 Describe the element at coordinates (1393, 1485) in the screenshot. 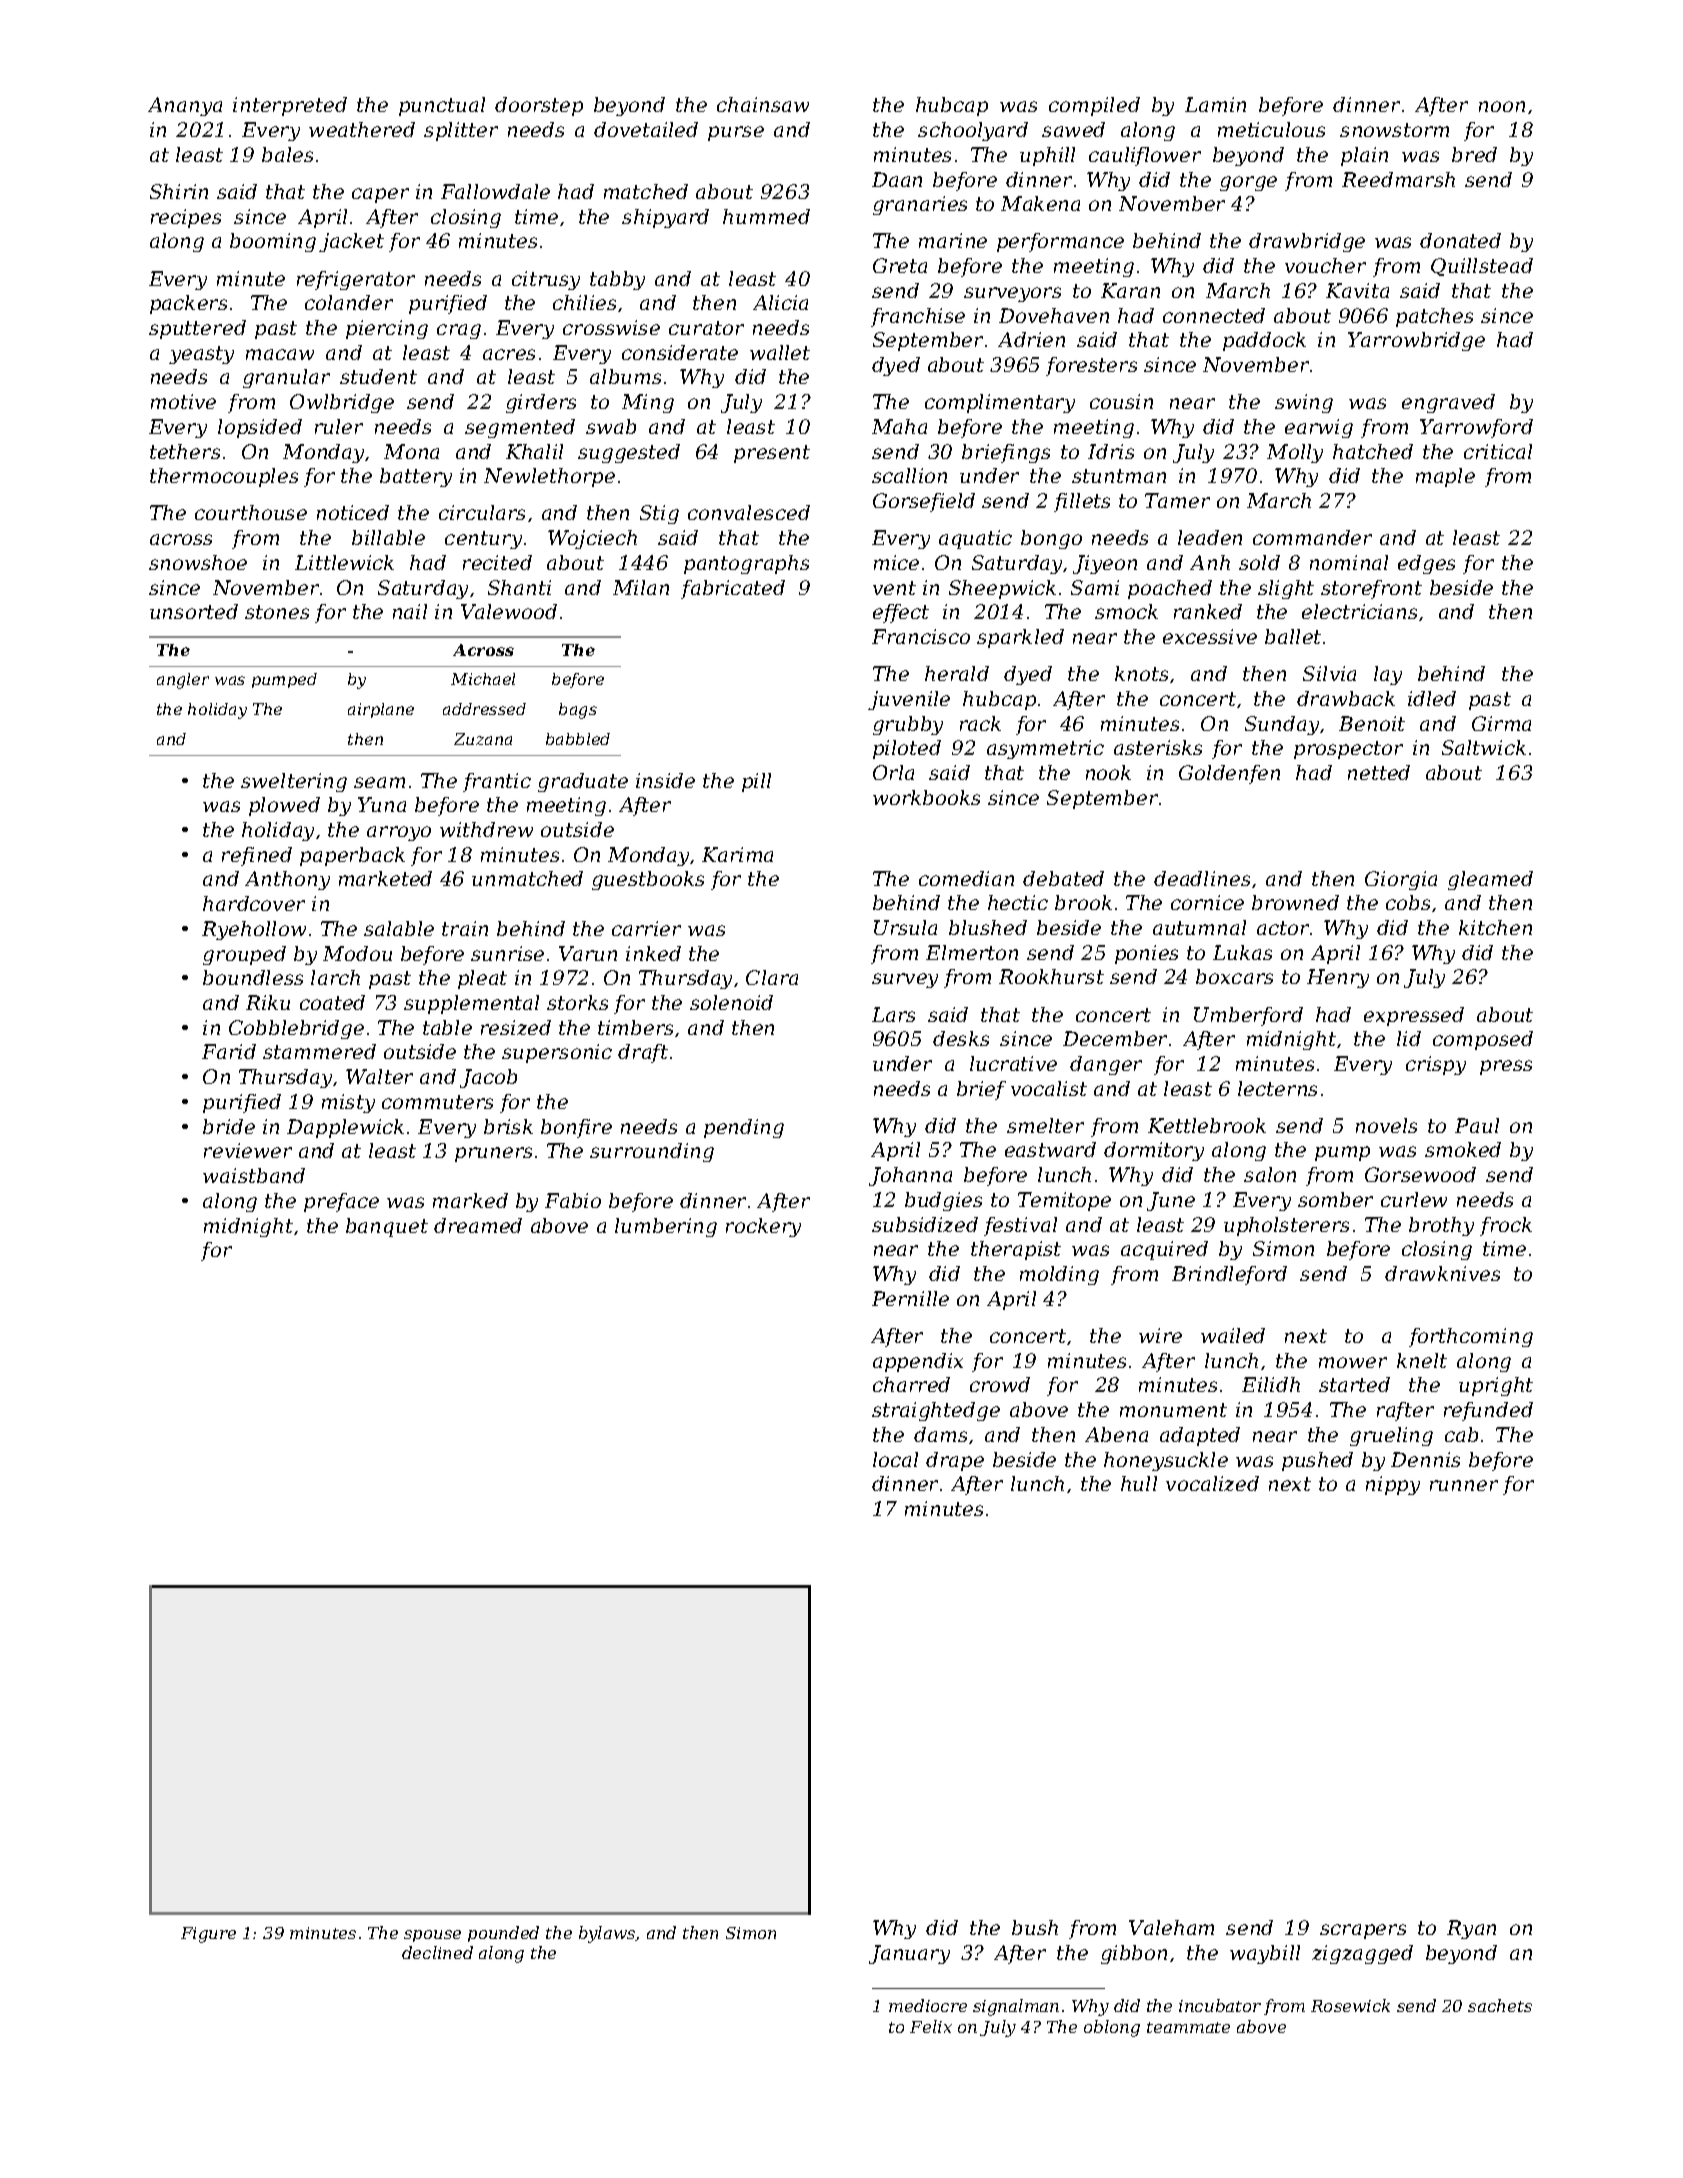

I see `nippy` at that location.
